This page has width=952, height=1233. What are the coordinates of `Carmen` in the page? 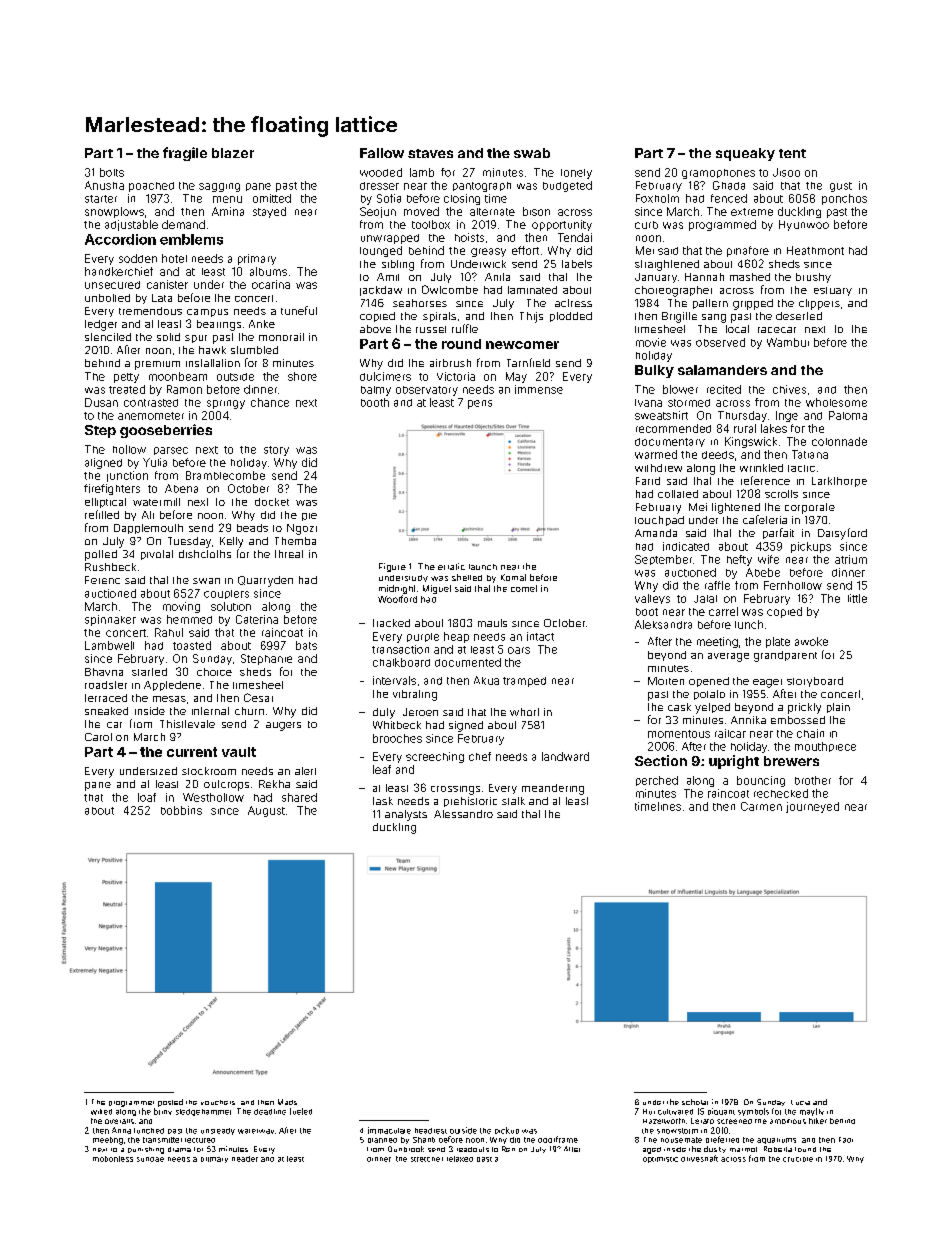 It's located at (761, 806).
